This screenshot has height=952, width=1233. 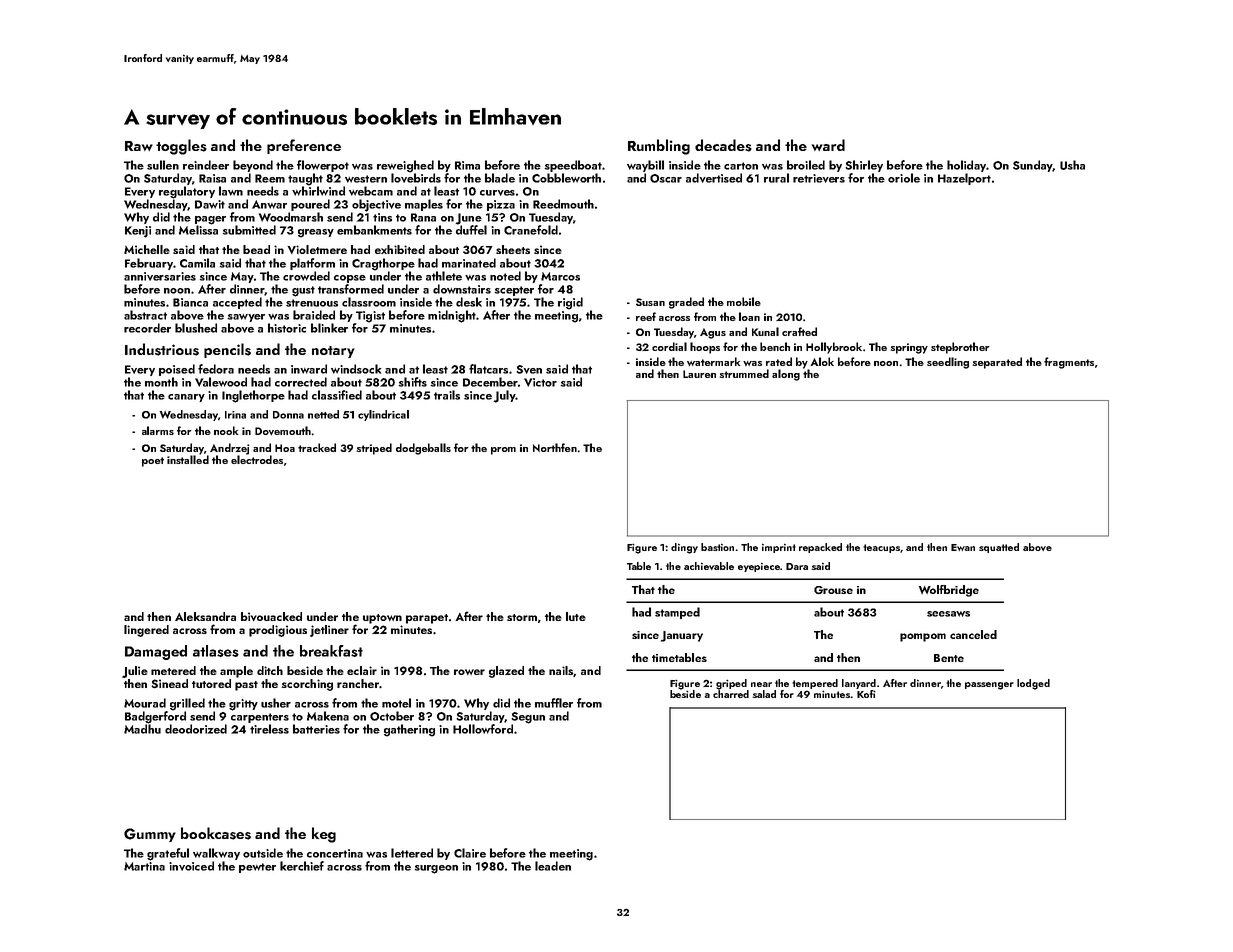 I want to click on preference, so click(x=304, y=146).
